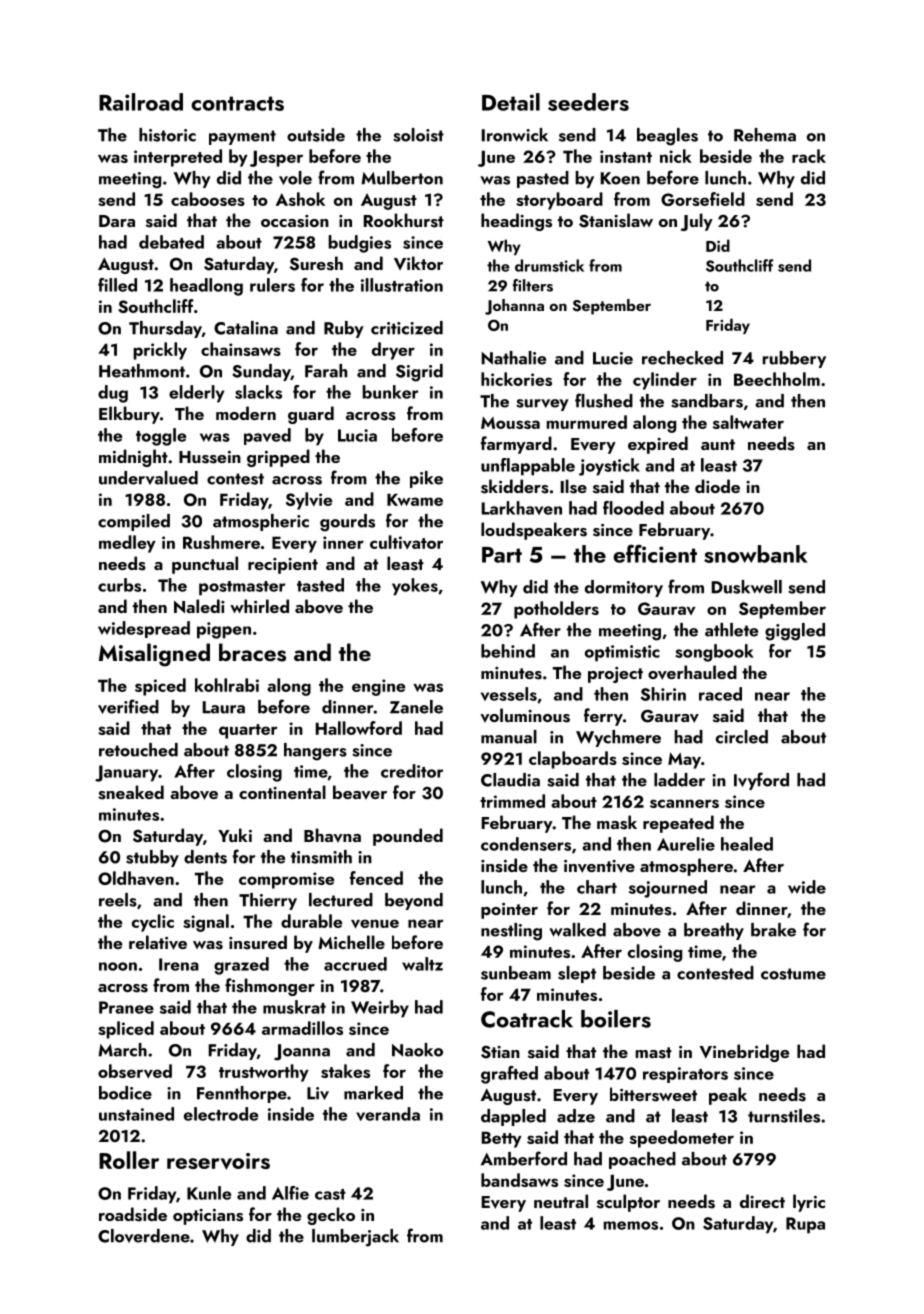 The width and height of the screenshot is (924, 1314). Describe the element at coordinates (205, 565) in the screenshot. I see `punctual` at that location.
